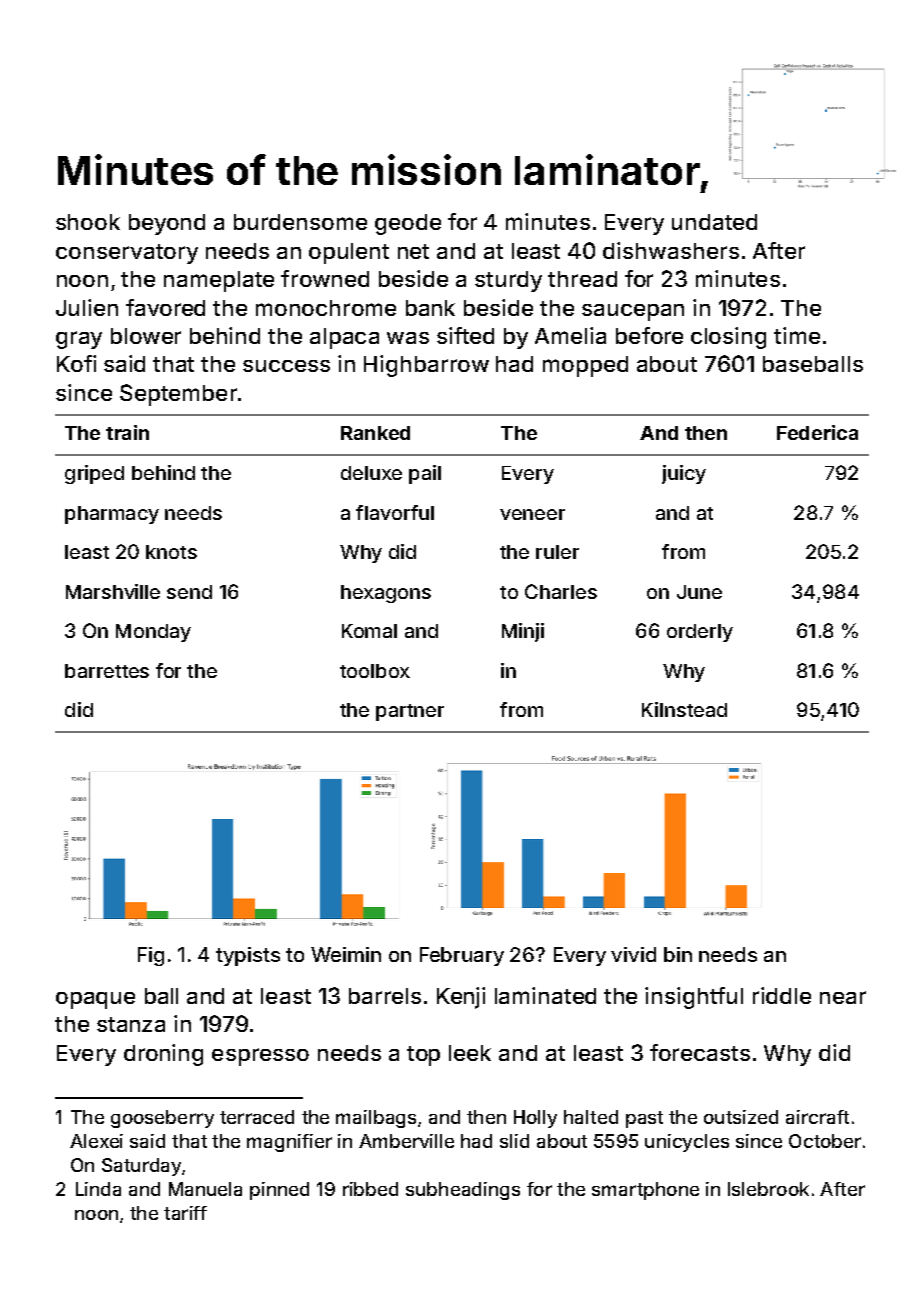 Image resolution: width=924 pixels, height=1311 pixels. I want to click on deluxe, so click(371, 473).
